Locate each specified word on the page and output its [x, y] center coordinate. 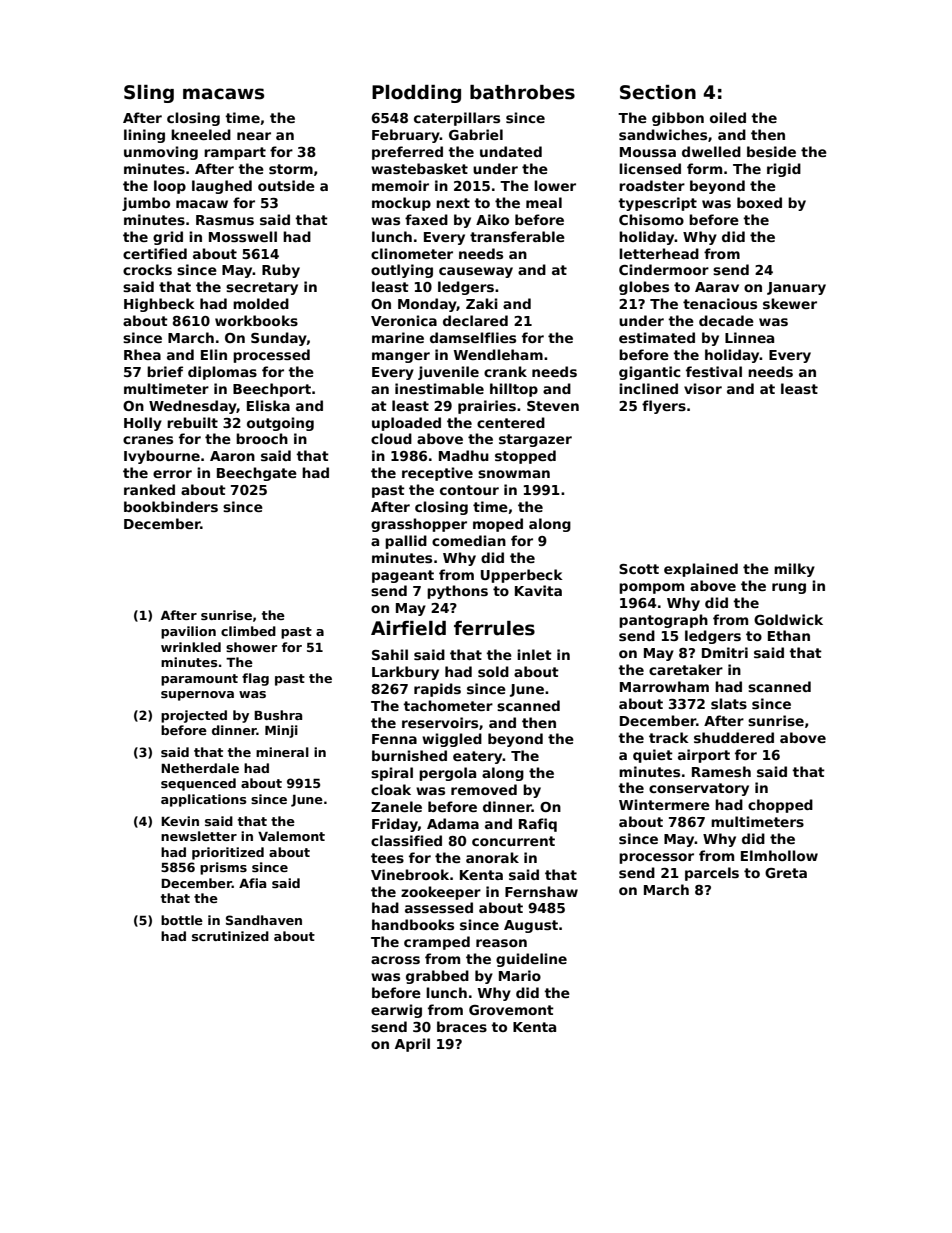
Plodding [416, 94]
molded [261, 303]
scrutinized [230, 936]
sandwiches [663, 134]
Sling [149, 94]
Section [658, 92]
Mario [520, 975]
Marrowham [664, 686]
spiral [392, 774]
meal [544, 202]
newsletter [199, 836]
